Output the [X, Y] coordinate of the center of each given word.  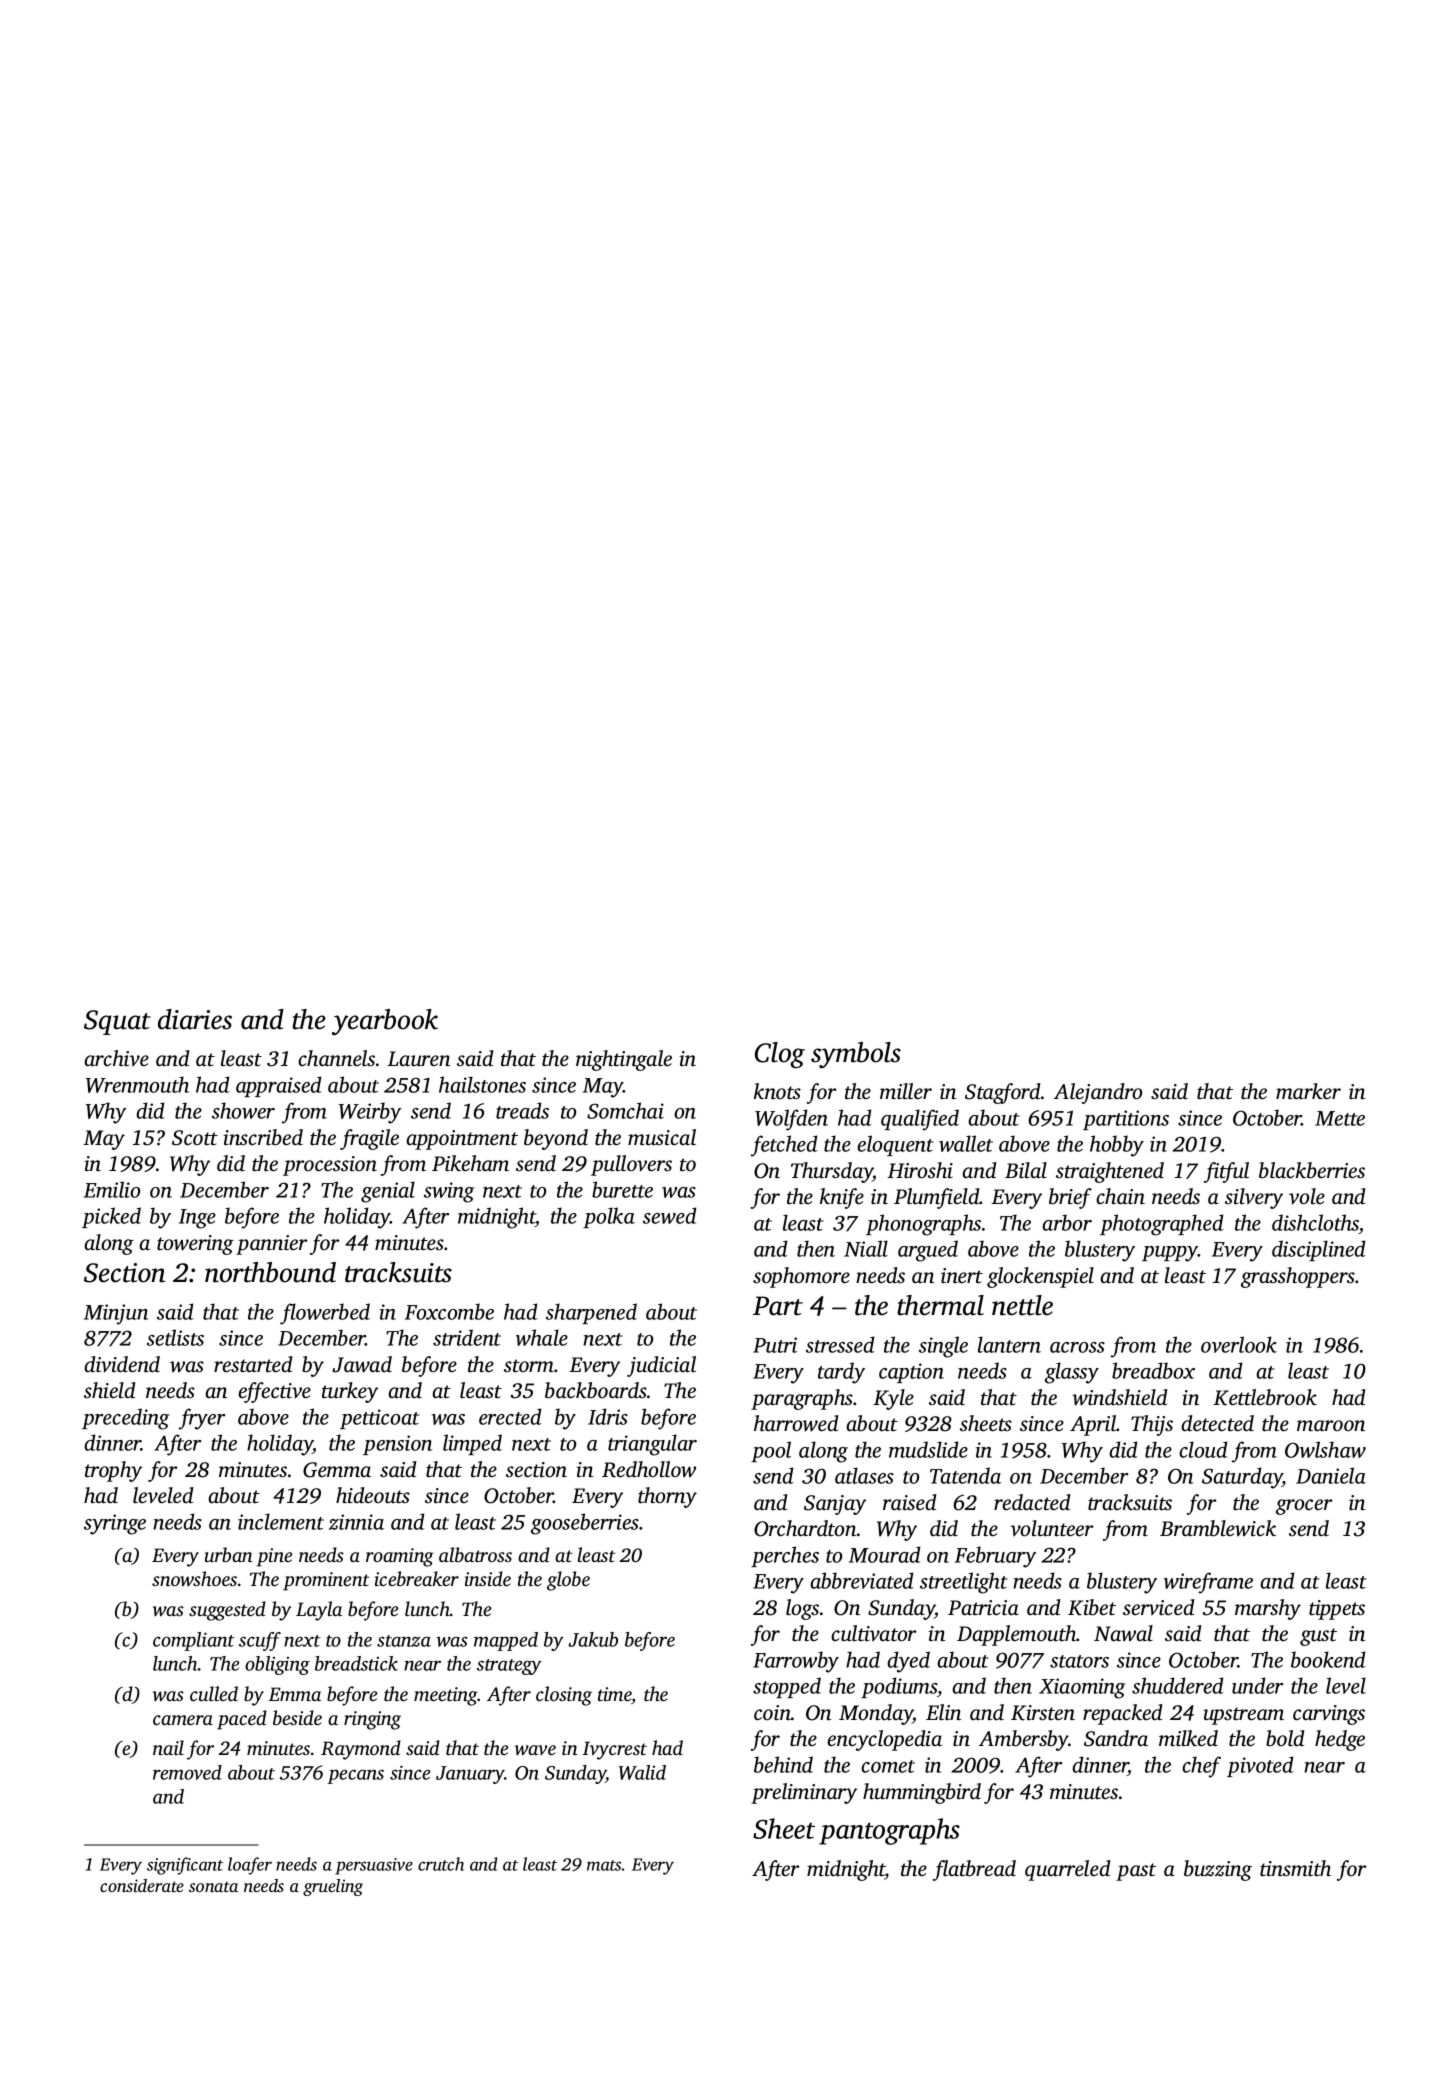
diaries [195, 1019]
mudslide [928, 1449]
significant [185, 1866]
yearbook [385, 1022]
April [1093, 1425]
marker [1308, 1091]
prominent [326, 1581]
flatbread [974, 1870]
